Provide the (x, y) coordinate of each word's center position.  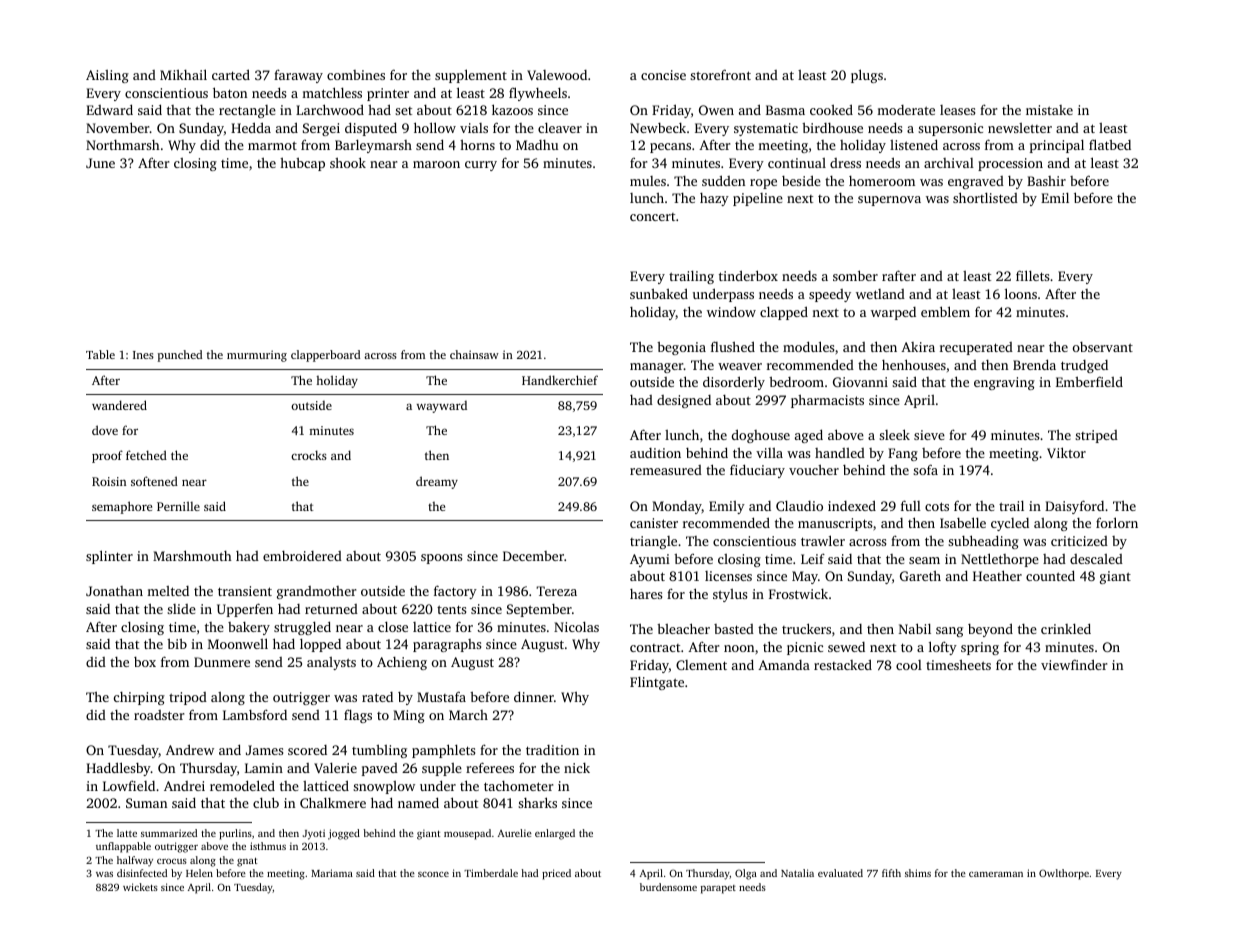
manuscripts (835, 524)
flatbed (1110, 144)
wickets (140, 887)
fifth (891, 873)
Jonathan (114, 591)
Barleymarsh (373, 146)
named (418, 802)
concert (652, 217)
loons (1021, 293)
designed (684, 401)
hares (646, 594)
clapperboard (325, 356)
